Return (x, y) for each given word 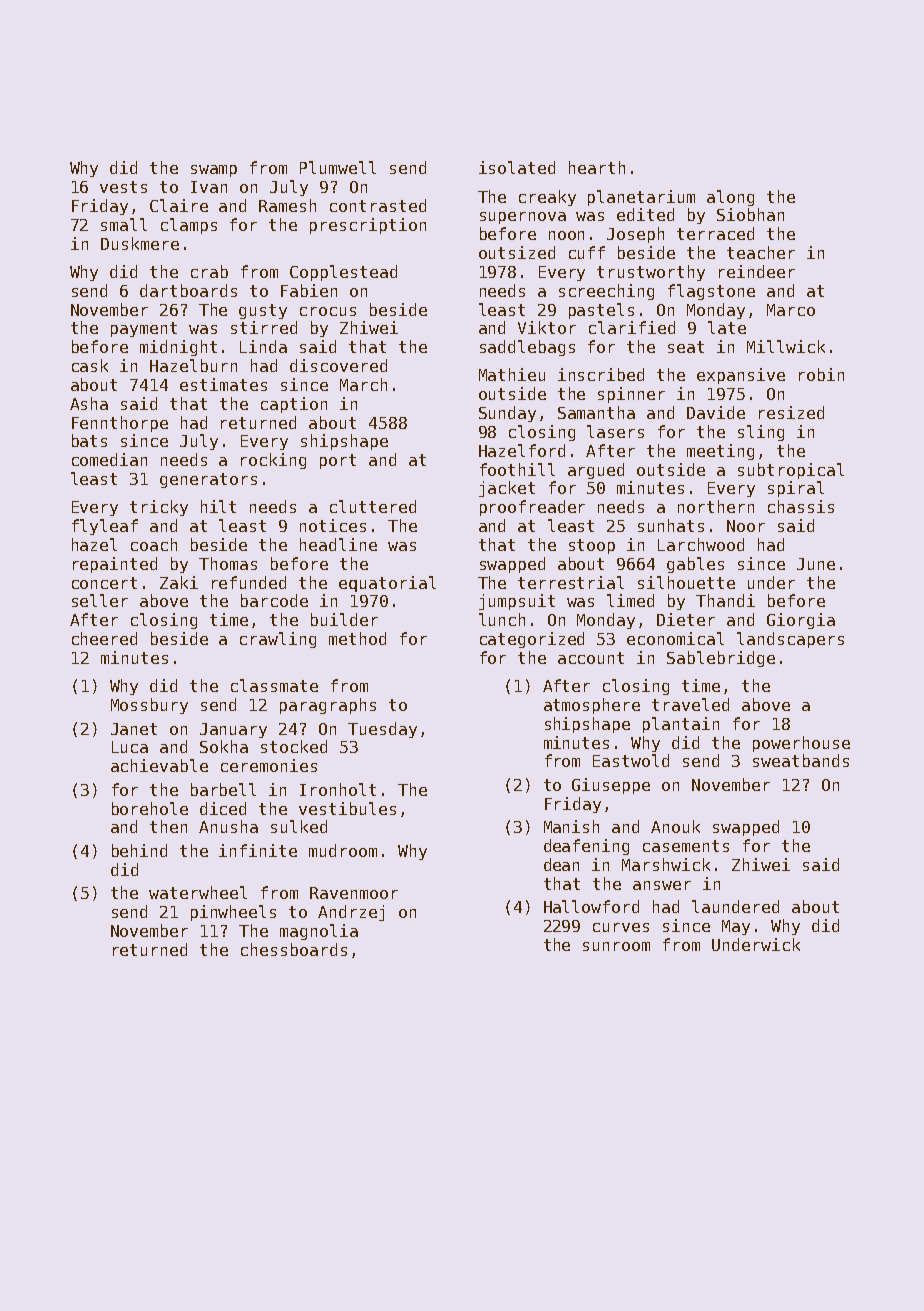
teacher (761, 252)
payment (144, 329)
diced (223, 808)
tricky (159, 508)
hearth (597, 167)
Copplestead (343, 273)
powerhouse (801, 744)
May (736, 927)
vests (123, 187)
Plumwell (338, 167)
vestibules (347, 808)
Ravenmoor (354, 893)
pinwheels (233, 913)
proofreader (532, 508)
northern (716, 506)
